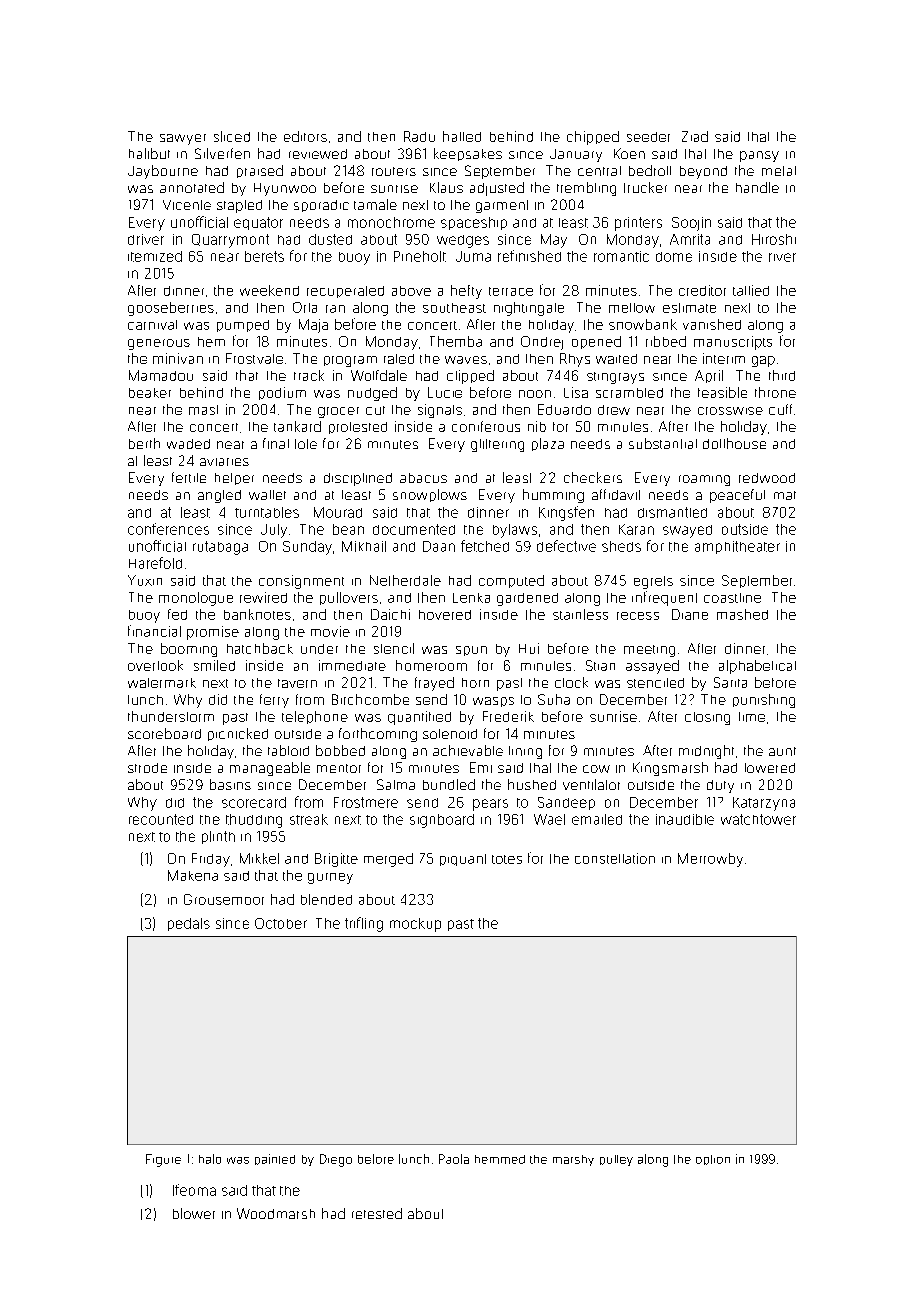 The image size is (924, 1314). Describe the element at coordinates (702, 290) in the screenshot. I see `creditor` at that location.
